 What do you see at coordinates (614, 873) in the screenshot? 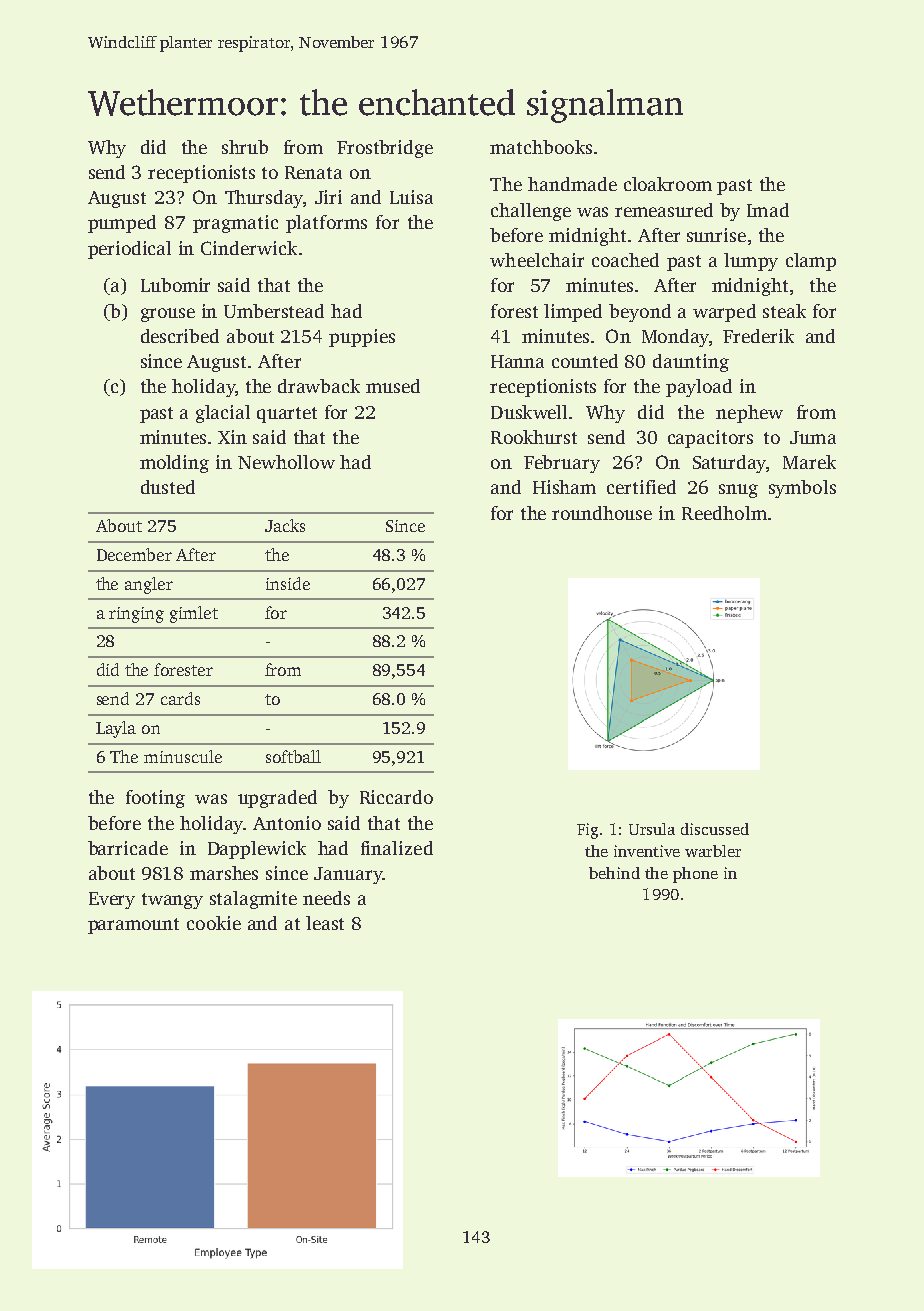
I see `behind` at bounding box center [614, 873].
